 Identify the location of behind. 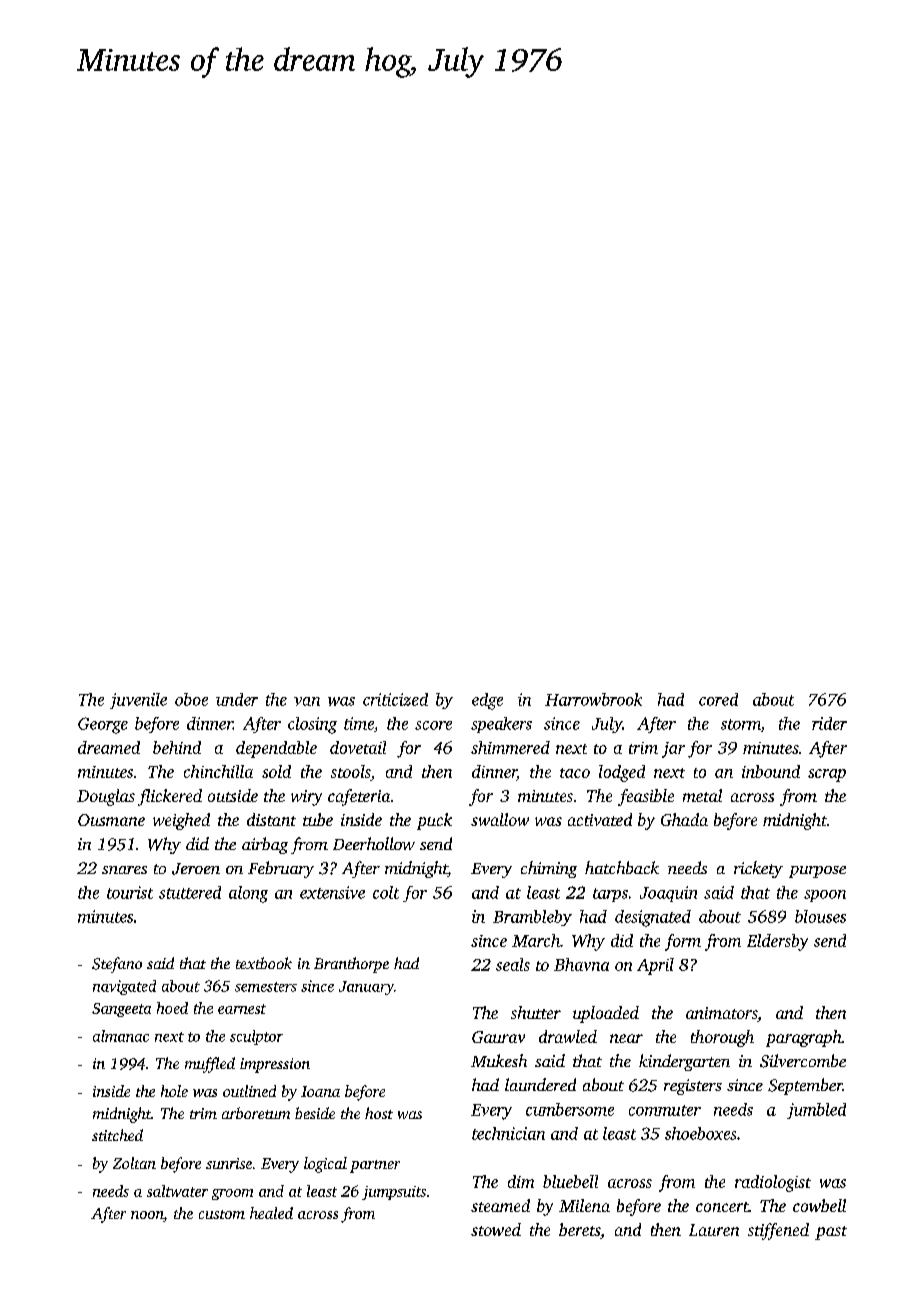
(177, 747).
